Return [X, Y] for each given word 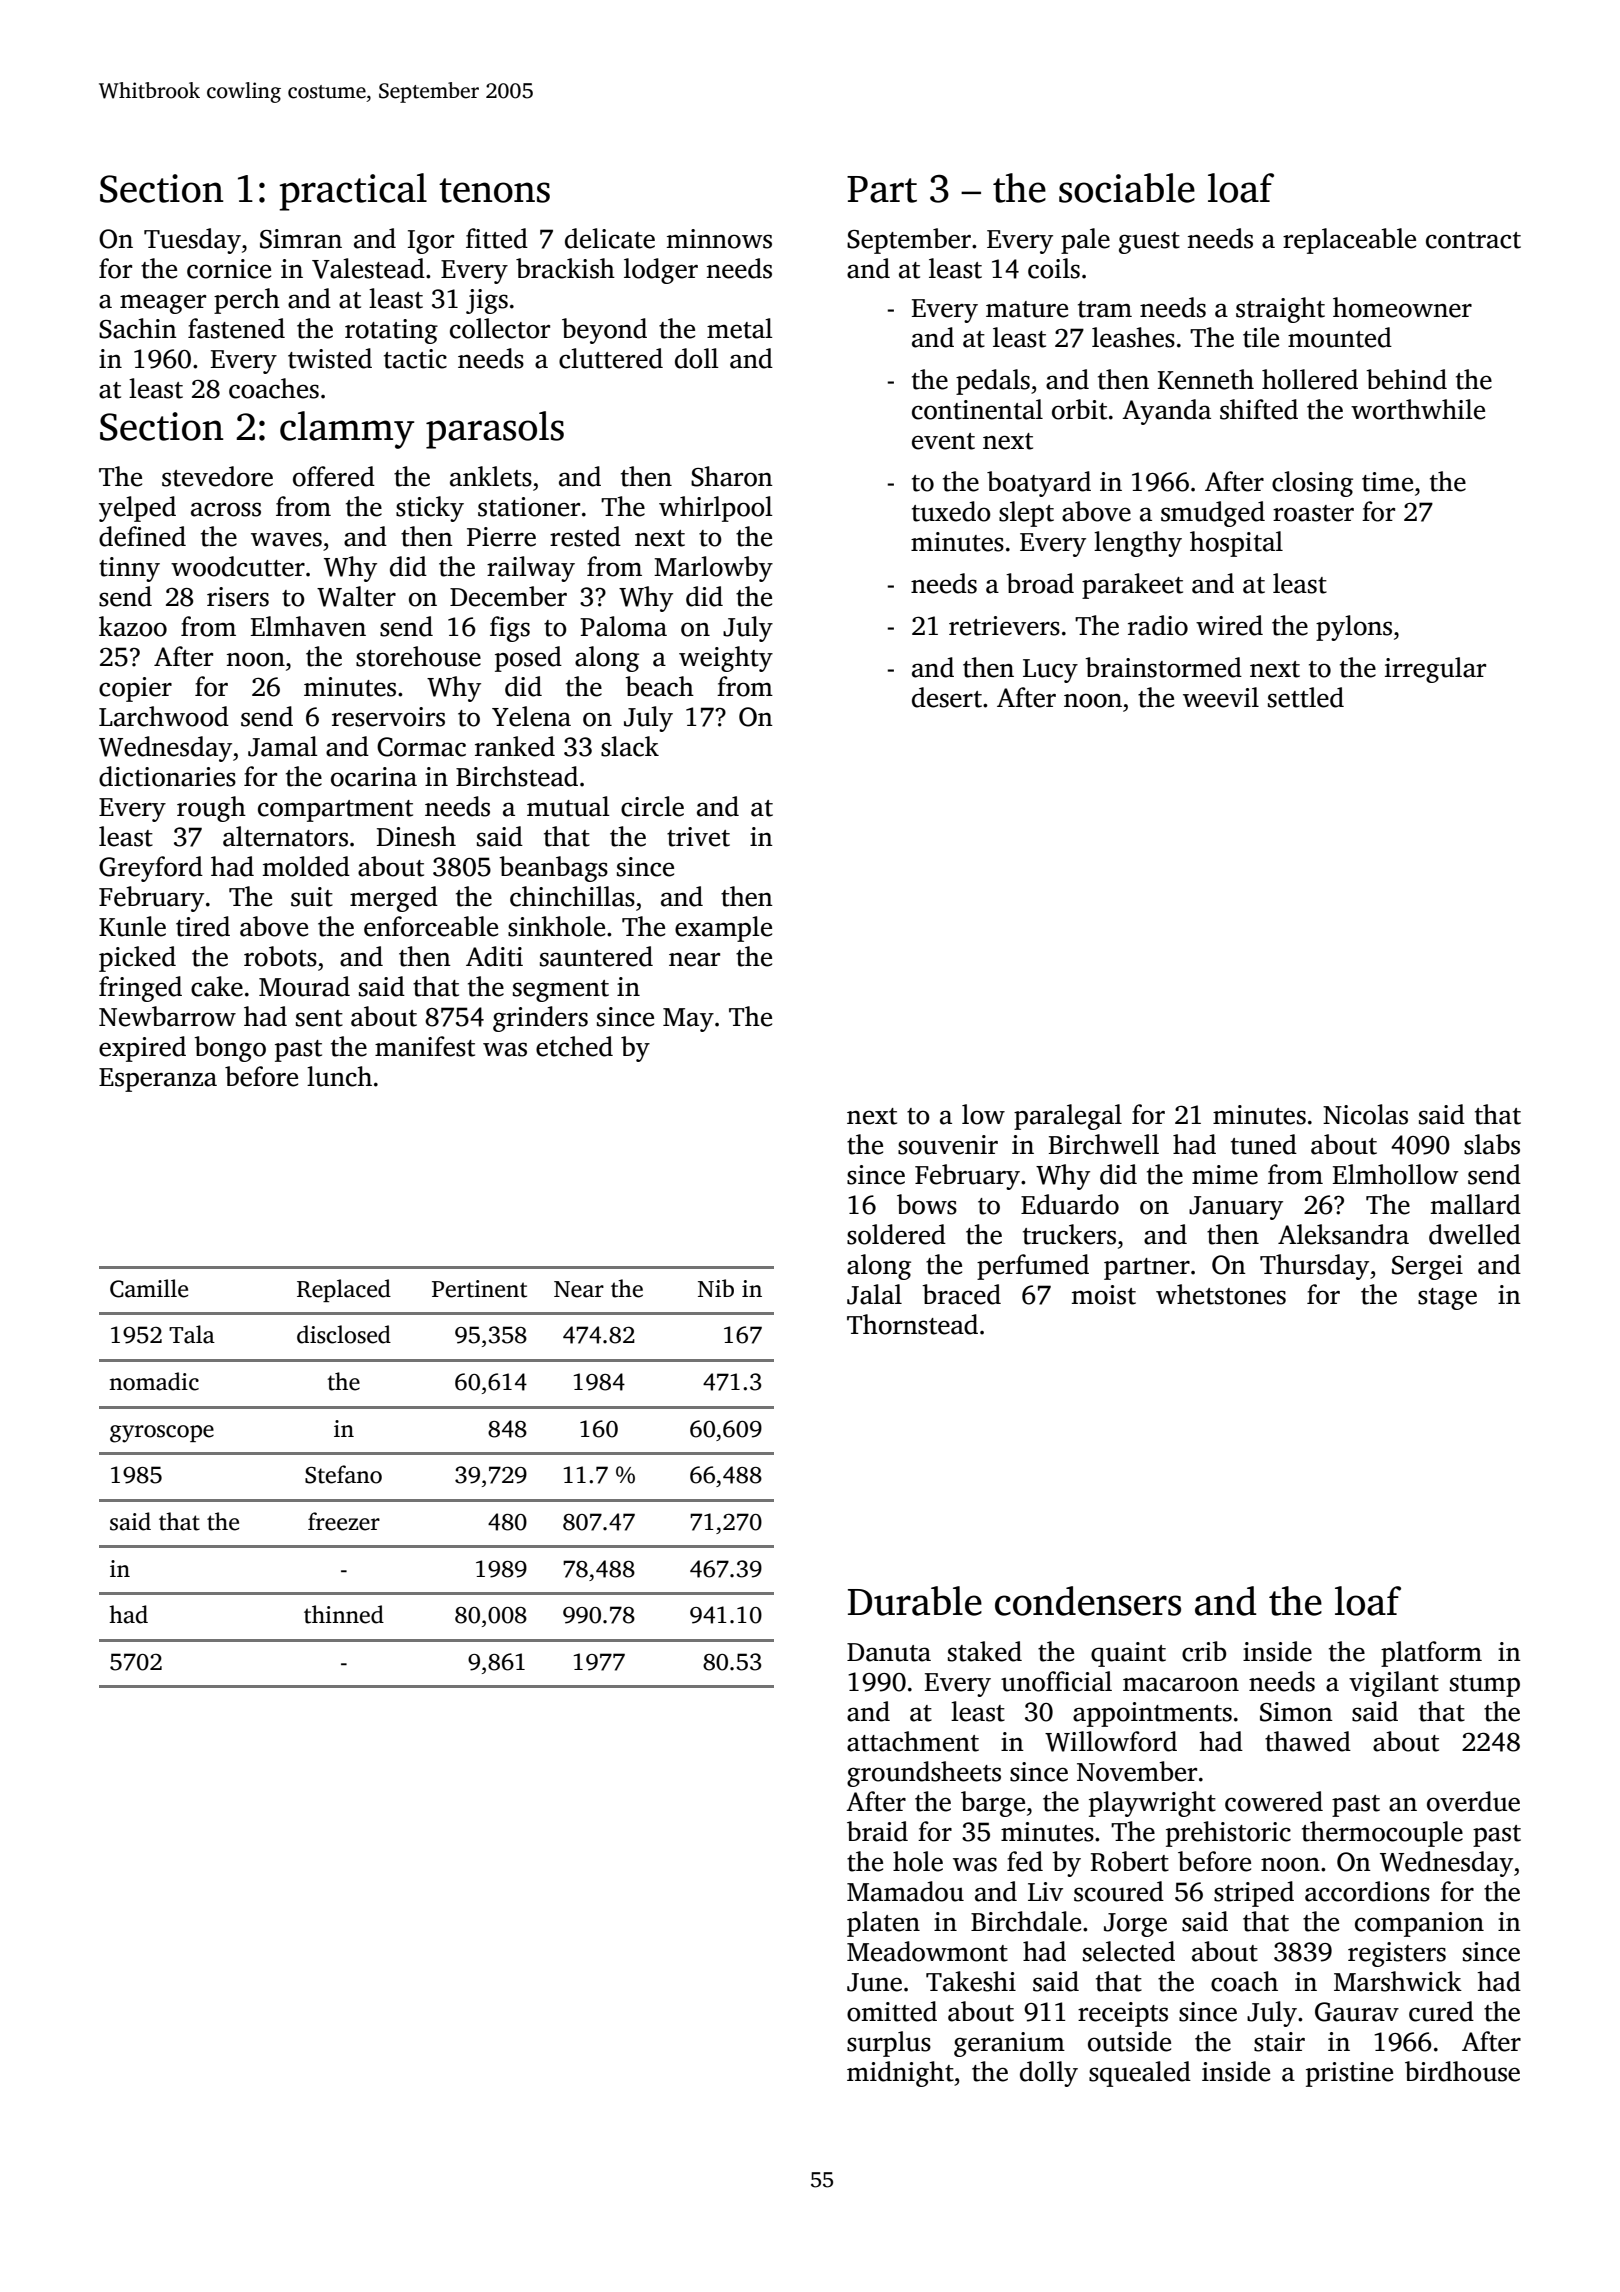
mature [1027, 309]
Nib [716, 1288]
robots [280, 956]
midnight [900, 2074]
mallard [1476, 1204]
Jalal [874, 1294]
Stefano [343, 1474]
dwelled [1475, 1234]
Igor [431, 242]
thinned [344, 1614]
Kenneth [1206, 379]
